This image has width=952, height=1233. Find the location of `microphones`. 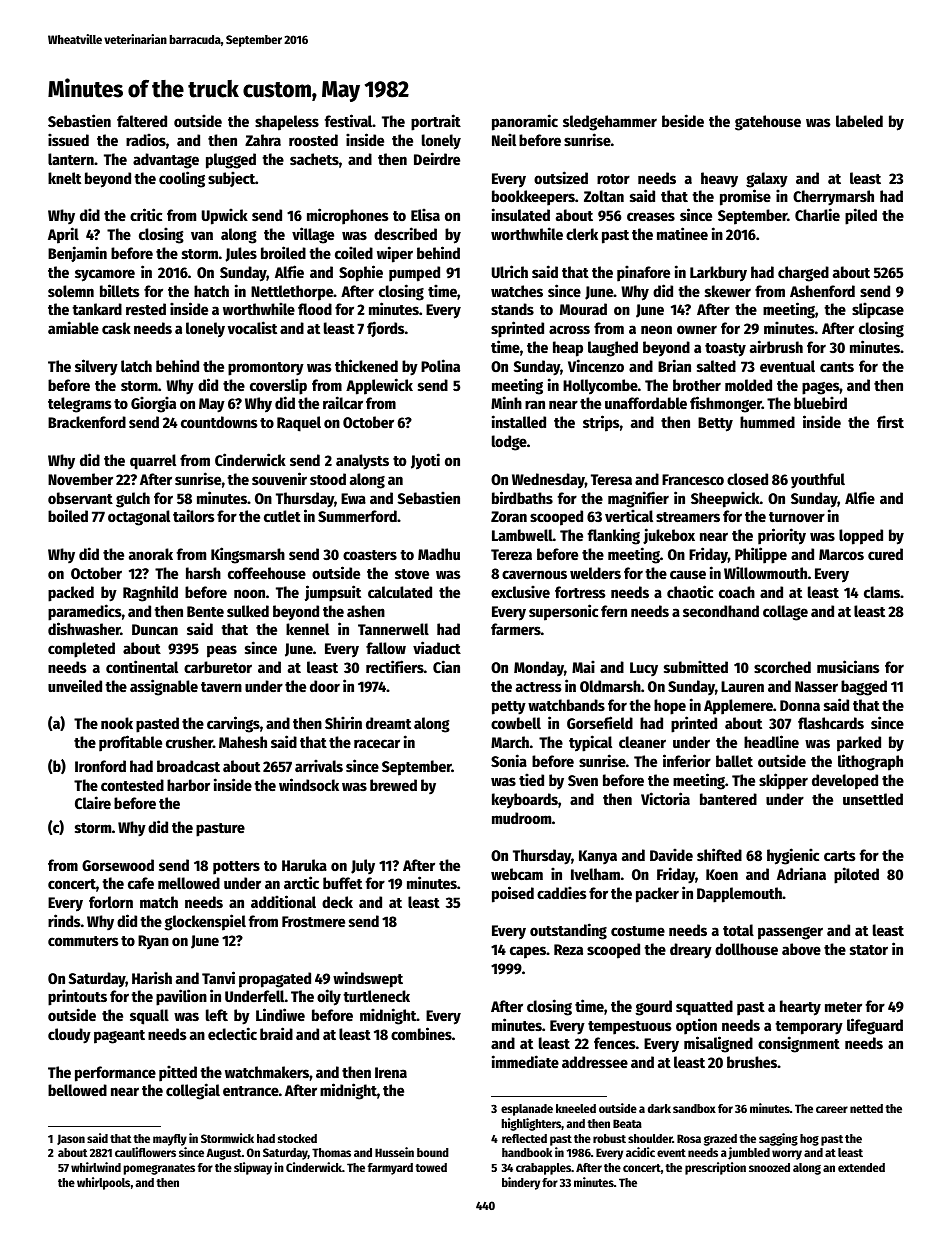

microphones is located at coordinates (348, 216).
